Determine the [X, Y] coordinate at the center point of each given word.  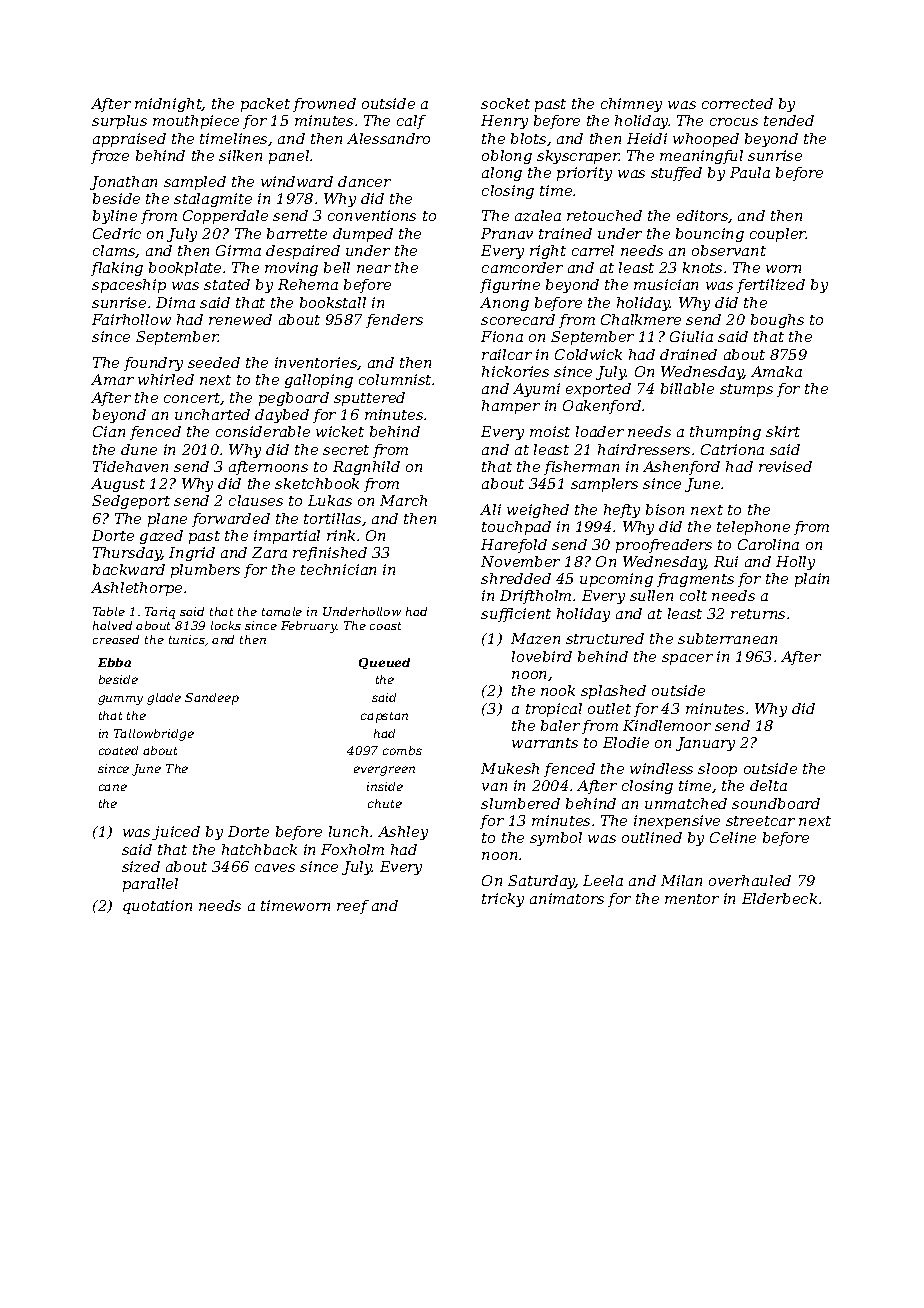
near [374, 269]
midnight [168, 105]
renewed [240, 319]
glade [164, 699]
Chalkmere [641, 319]
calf [411, 122]
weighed [538, 511]
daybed [282, 416]
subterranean [727, 638]
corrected [737, 103]
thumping [725, 433]
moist [550, 431]
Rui [726, 561]
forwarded [231, 520]
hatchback [259, 849]
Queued [384, 663]
